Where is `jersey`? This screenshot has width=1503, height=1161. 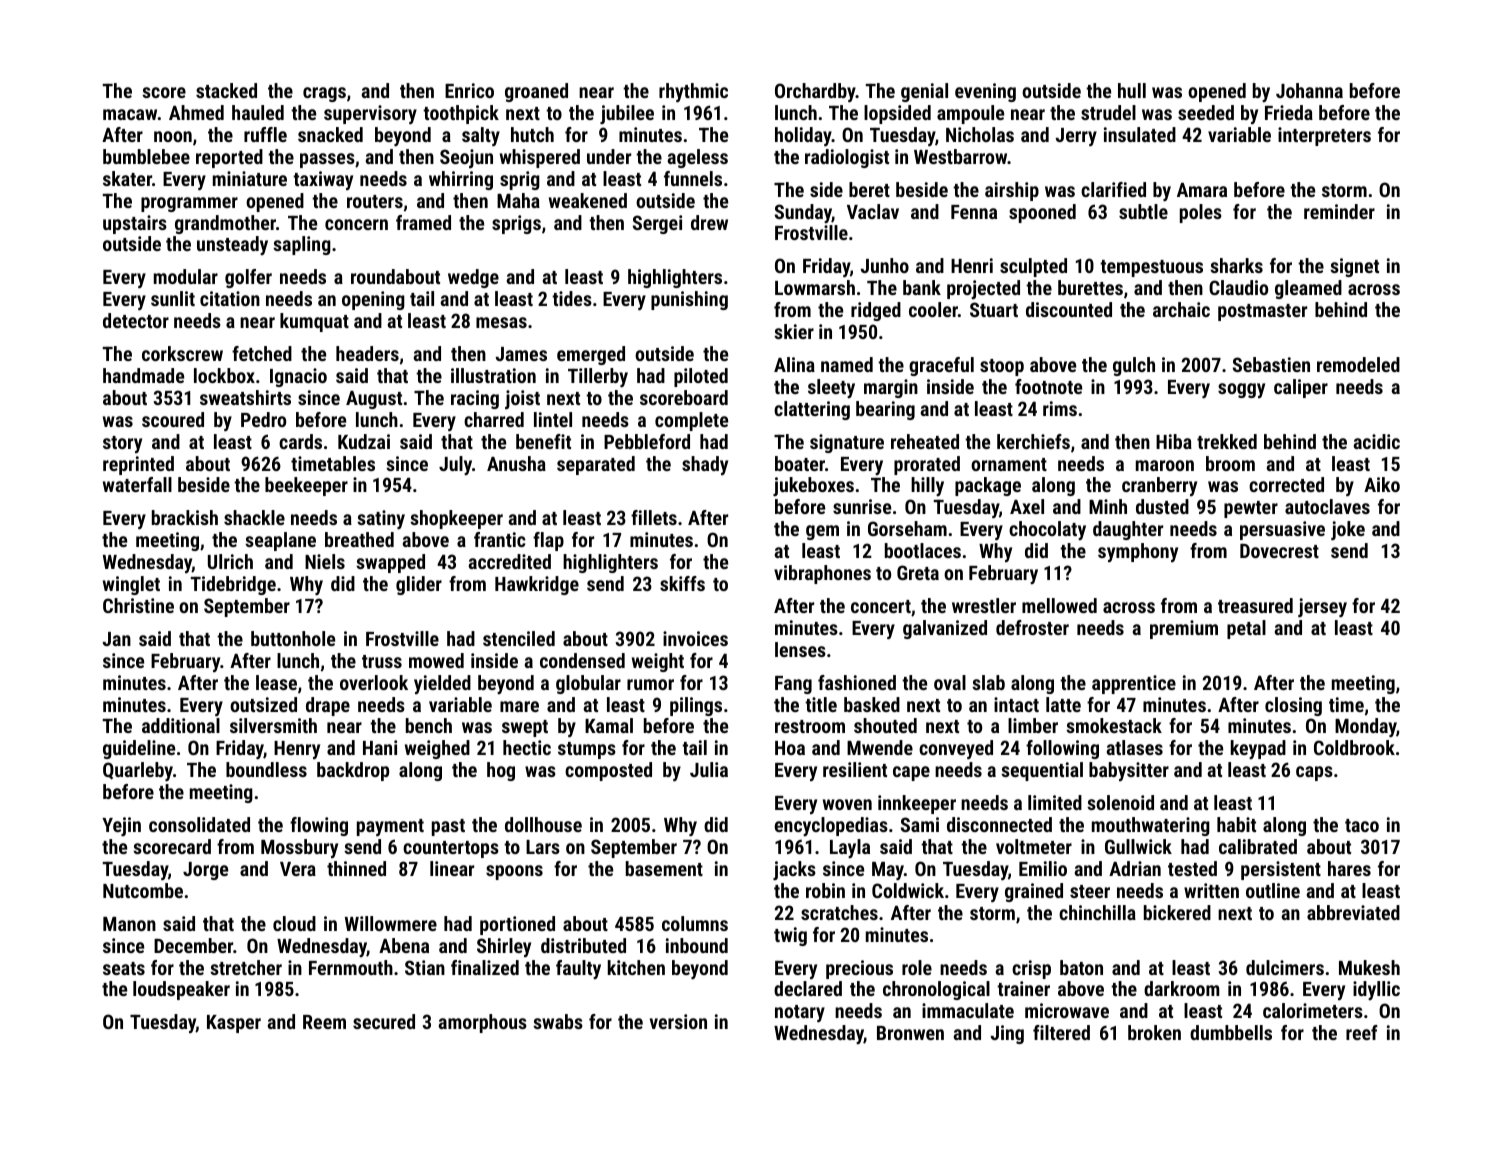 jersey is located at coordinates (1322, 607).
